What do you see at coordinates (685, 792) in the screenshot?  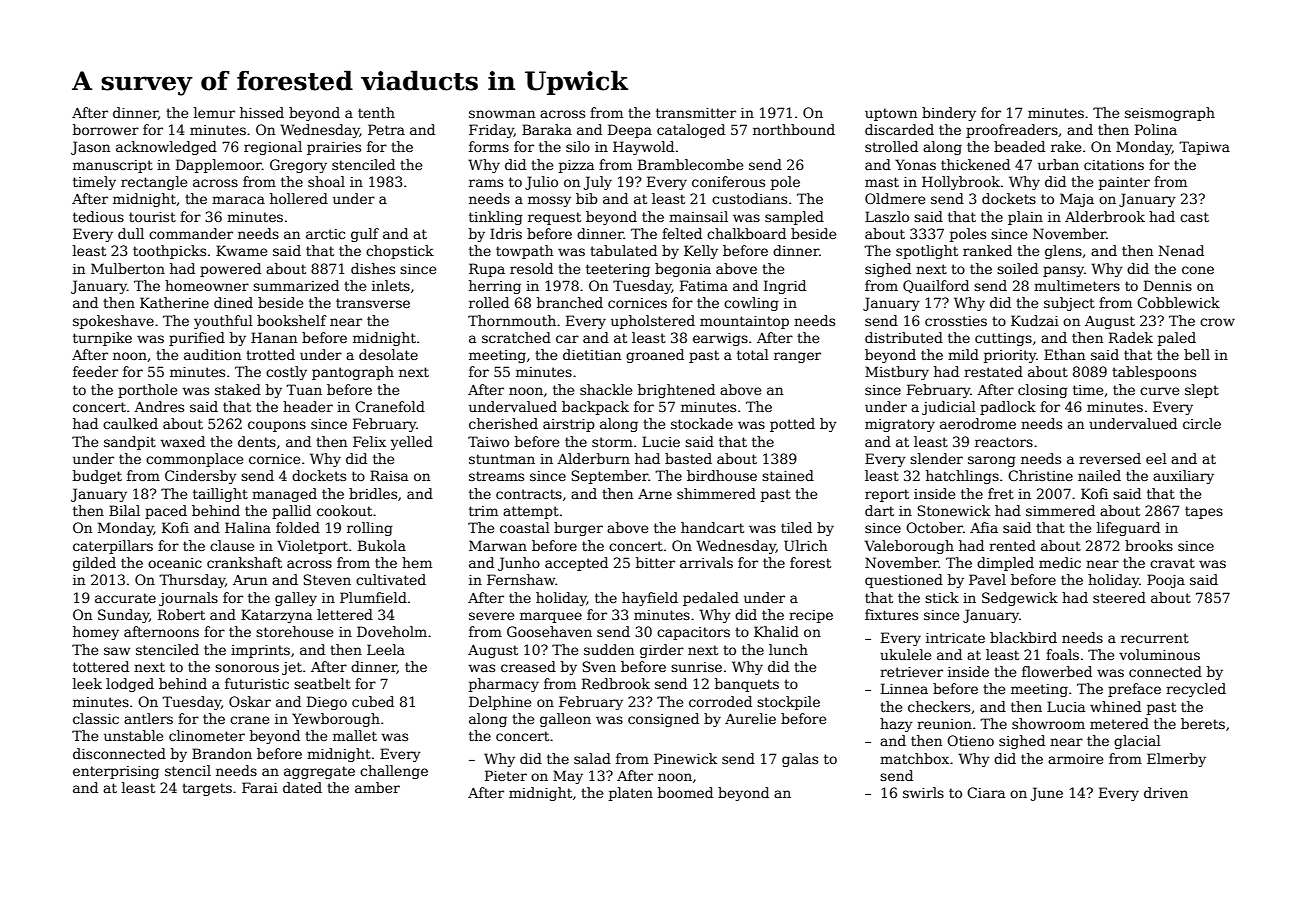 I see `boomed` at bounding box center [685, 792].
